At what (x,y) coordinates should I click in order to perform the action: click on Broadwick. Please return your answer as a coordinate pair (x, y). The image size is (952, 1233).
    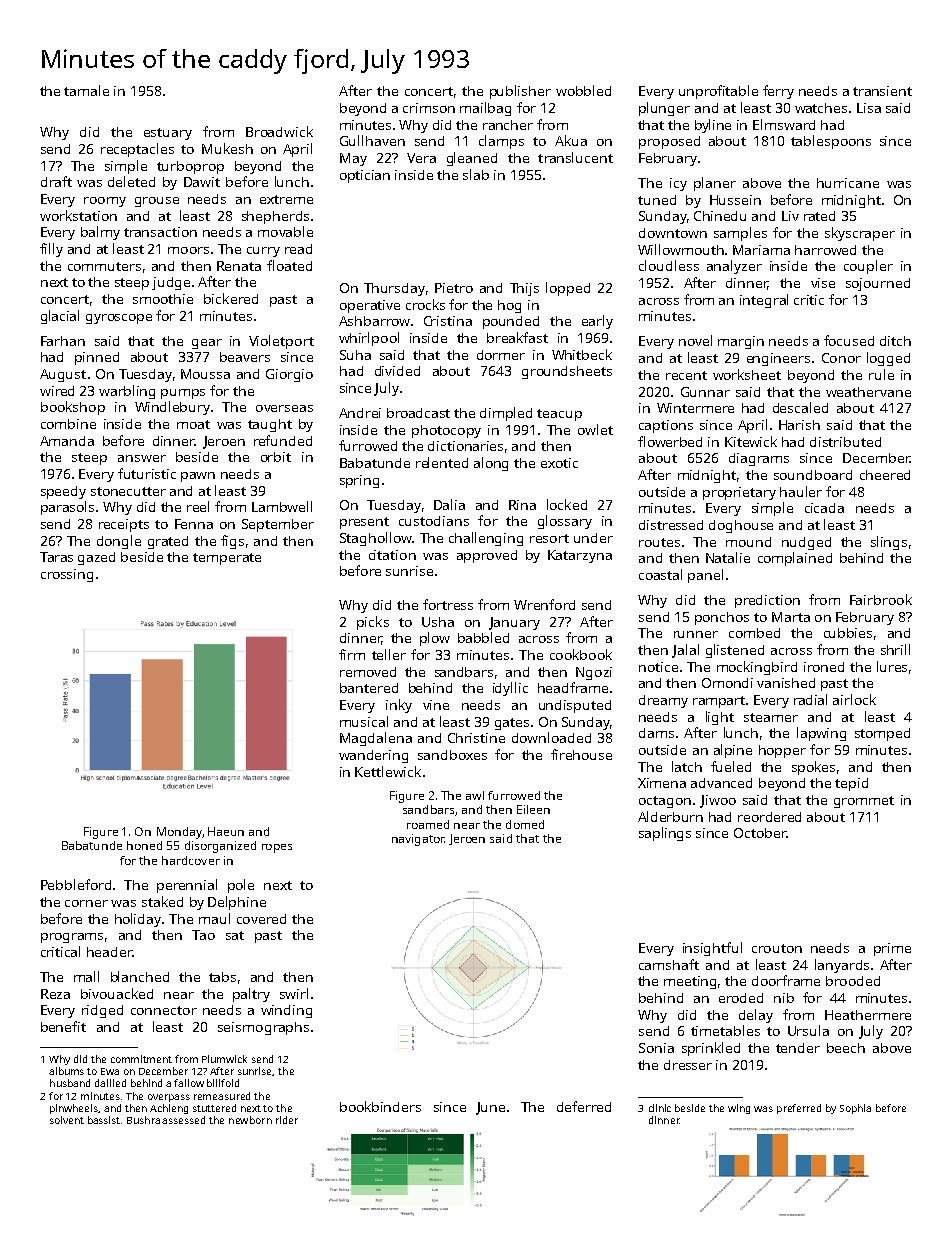
    Looking at the image, I should click on (279, 131).
